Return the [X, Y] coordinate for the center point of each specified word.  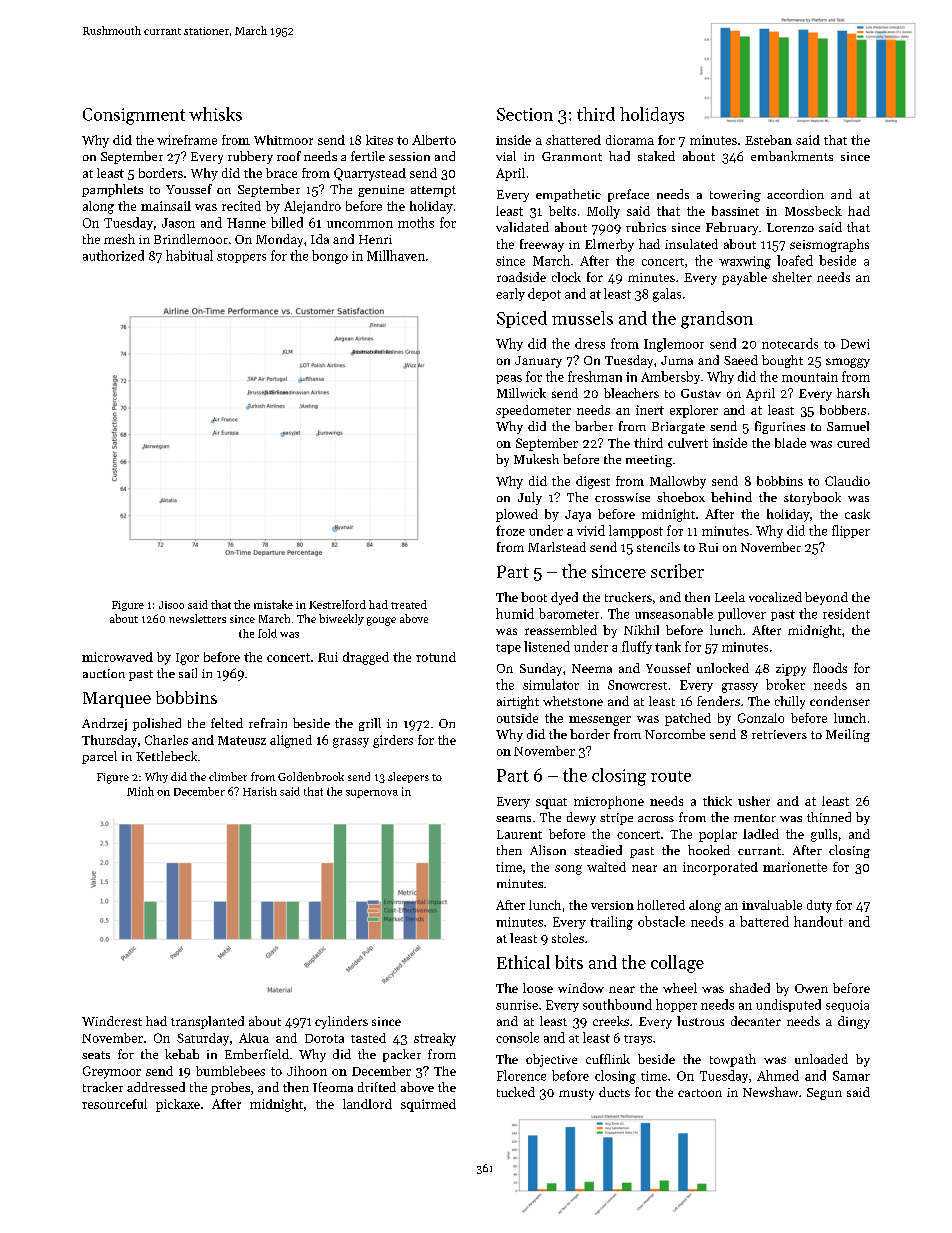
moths [416, 222]
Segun [824, 1094]
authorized [113, 255]
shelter [792, 277]
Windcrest [112, 1021]
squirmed [428, 1105]
